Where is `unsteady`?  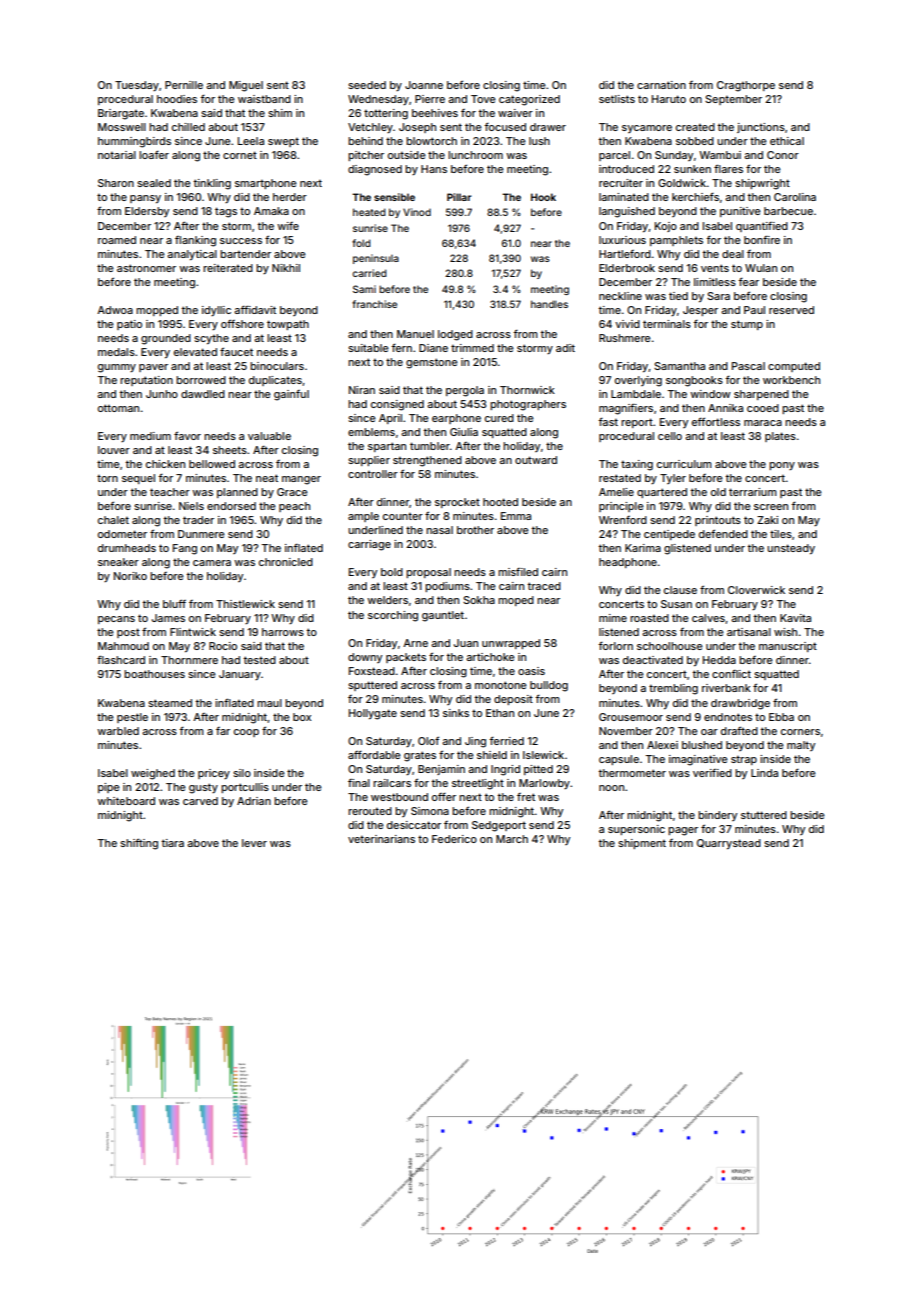 unsteady is located at coordinates (791, 549).
